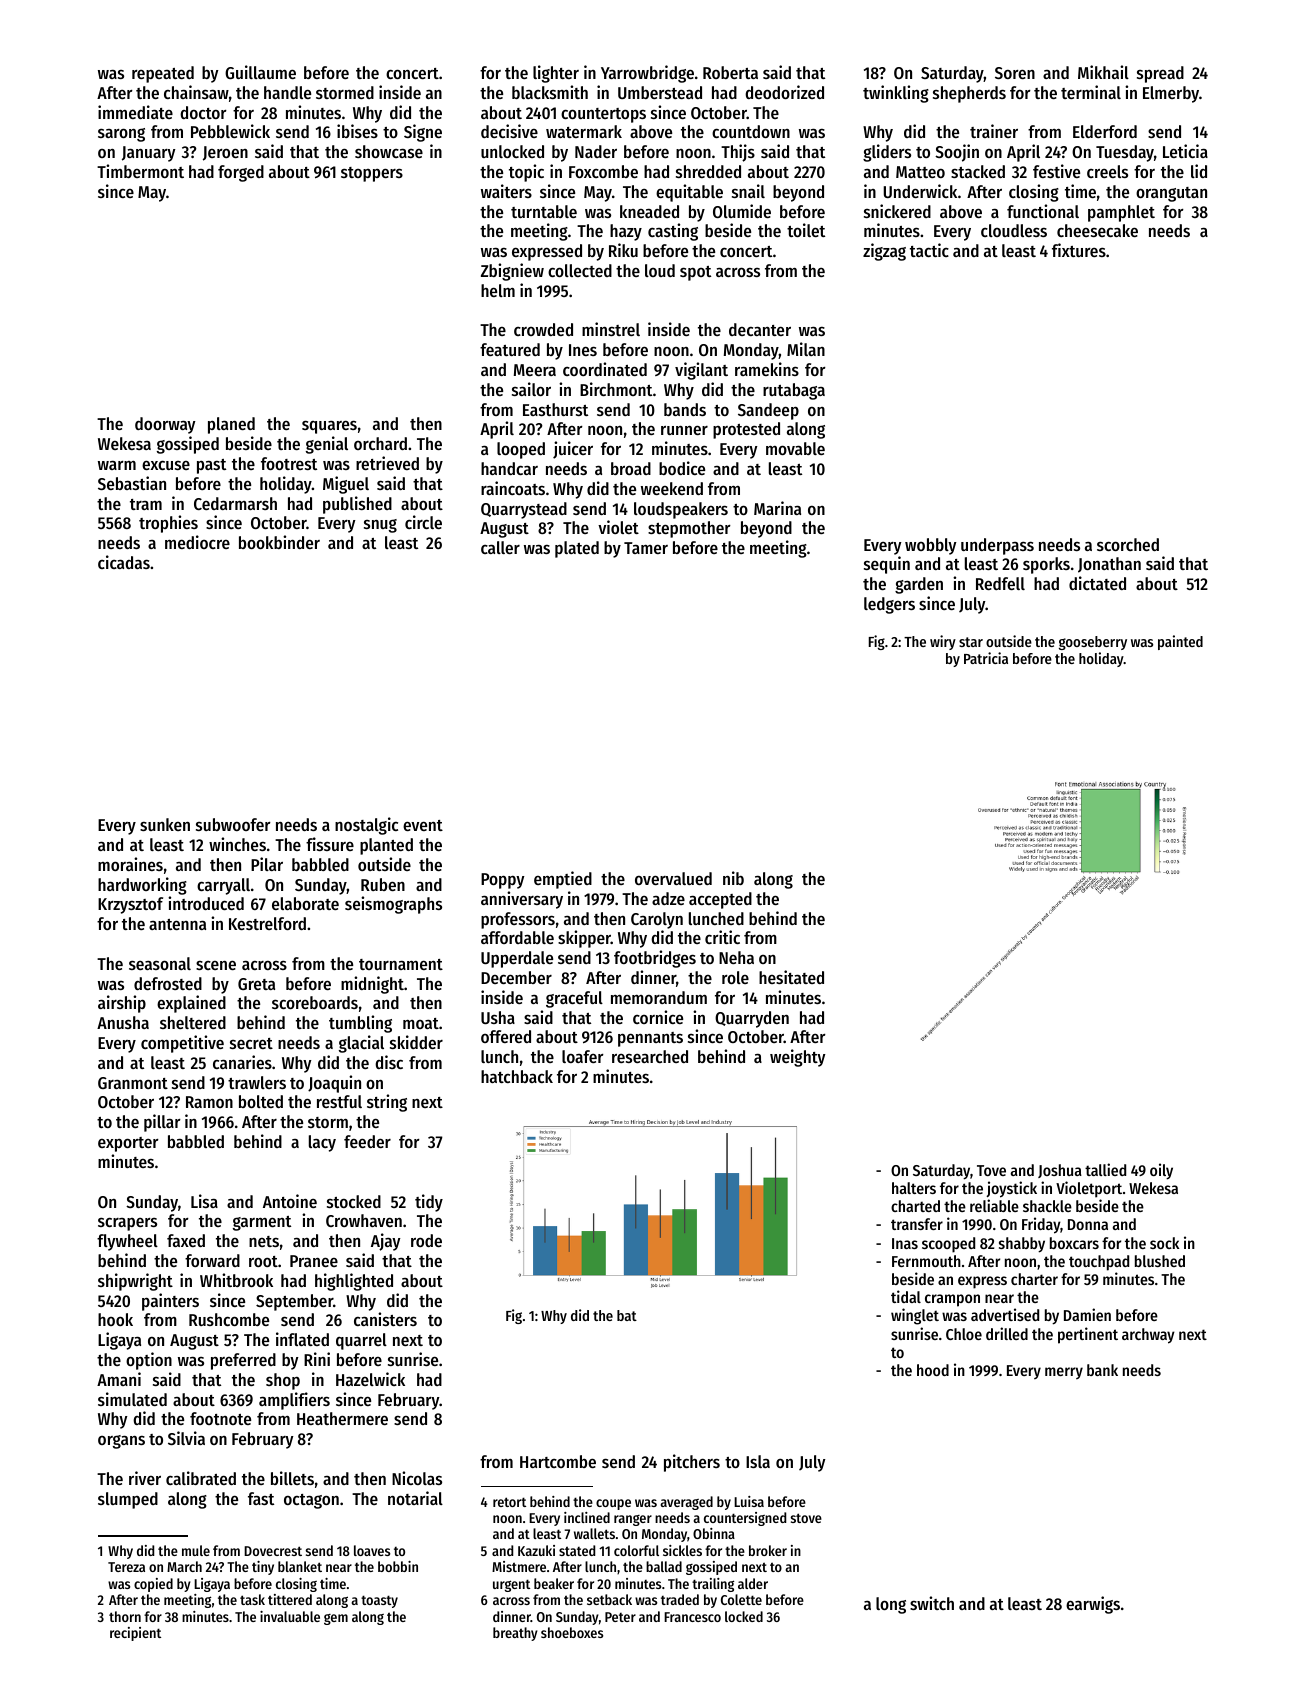 The width and height of the screenshot is (1306, 1690). What do you see at coordinates (730, 72) in the screenshot?
I see `Roberta` at bounding box center [730, 72].
